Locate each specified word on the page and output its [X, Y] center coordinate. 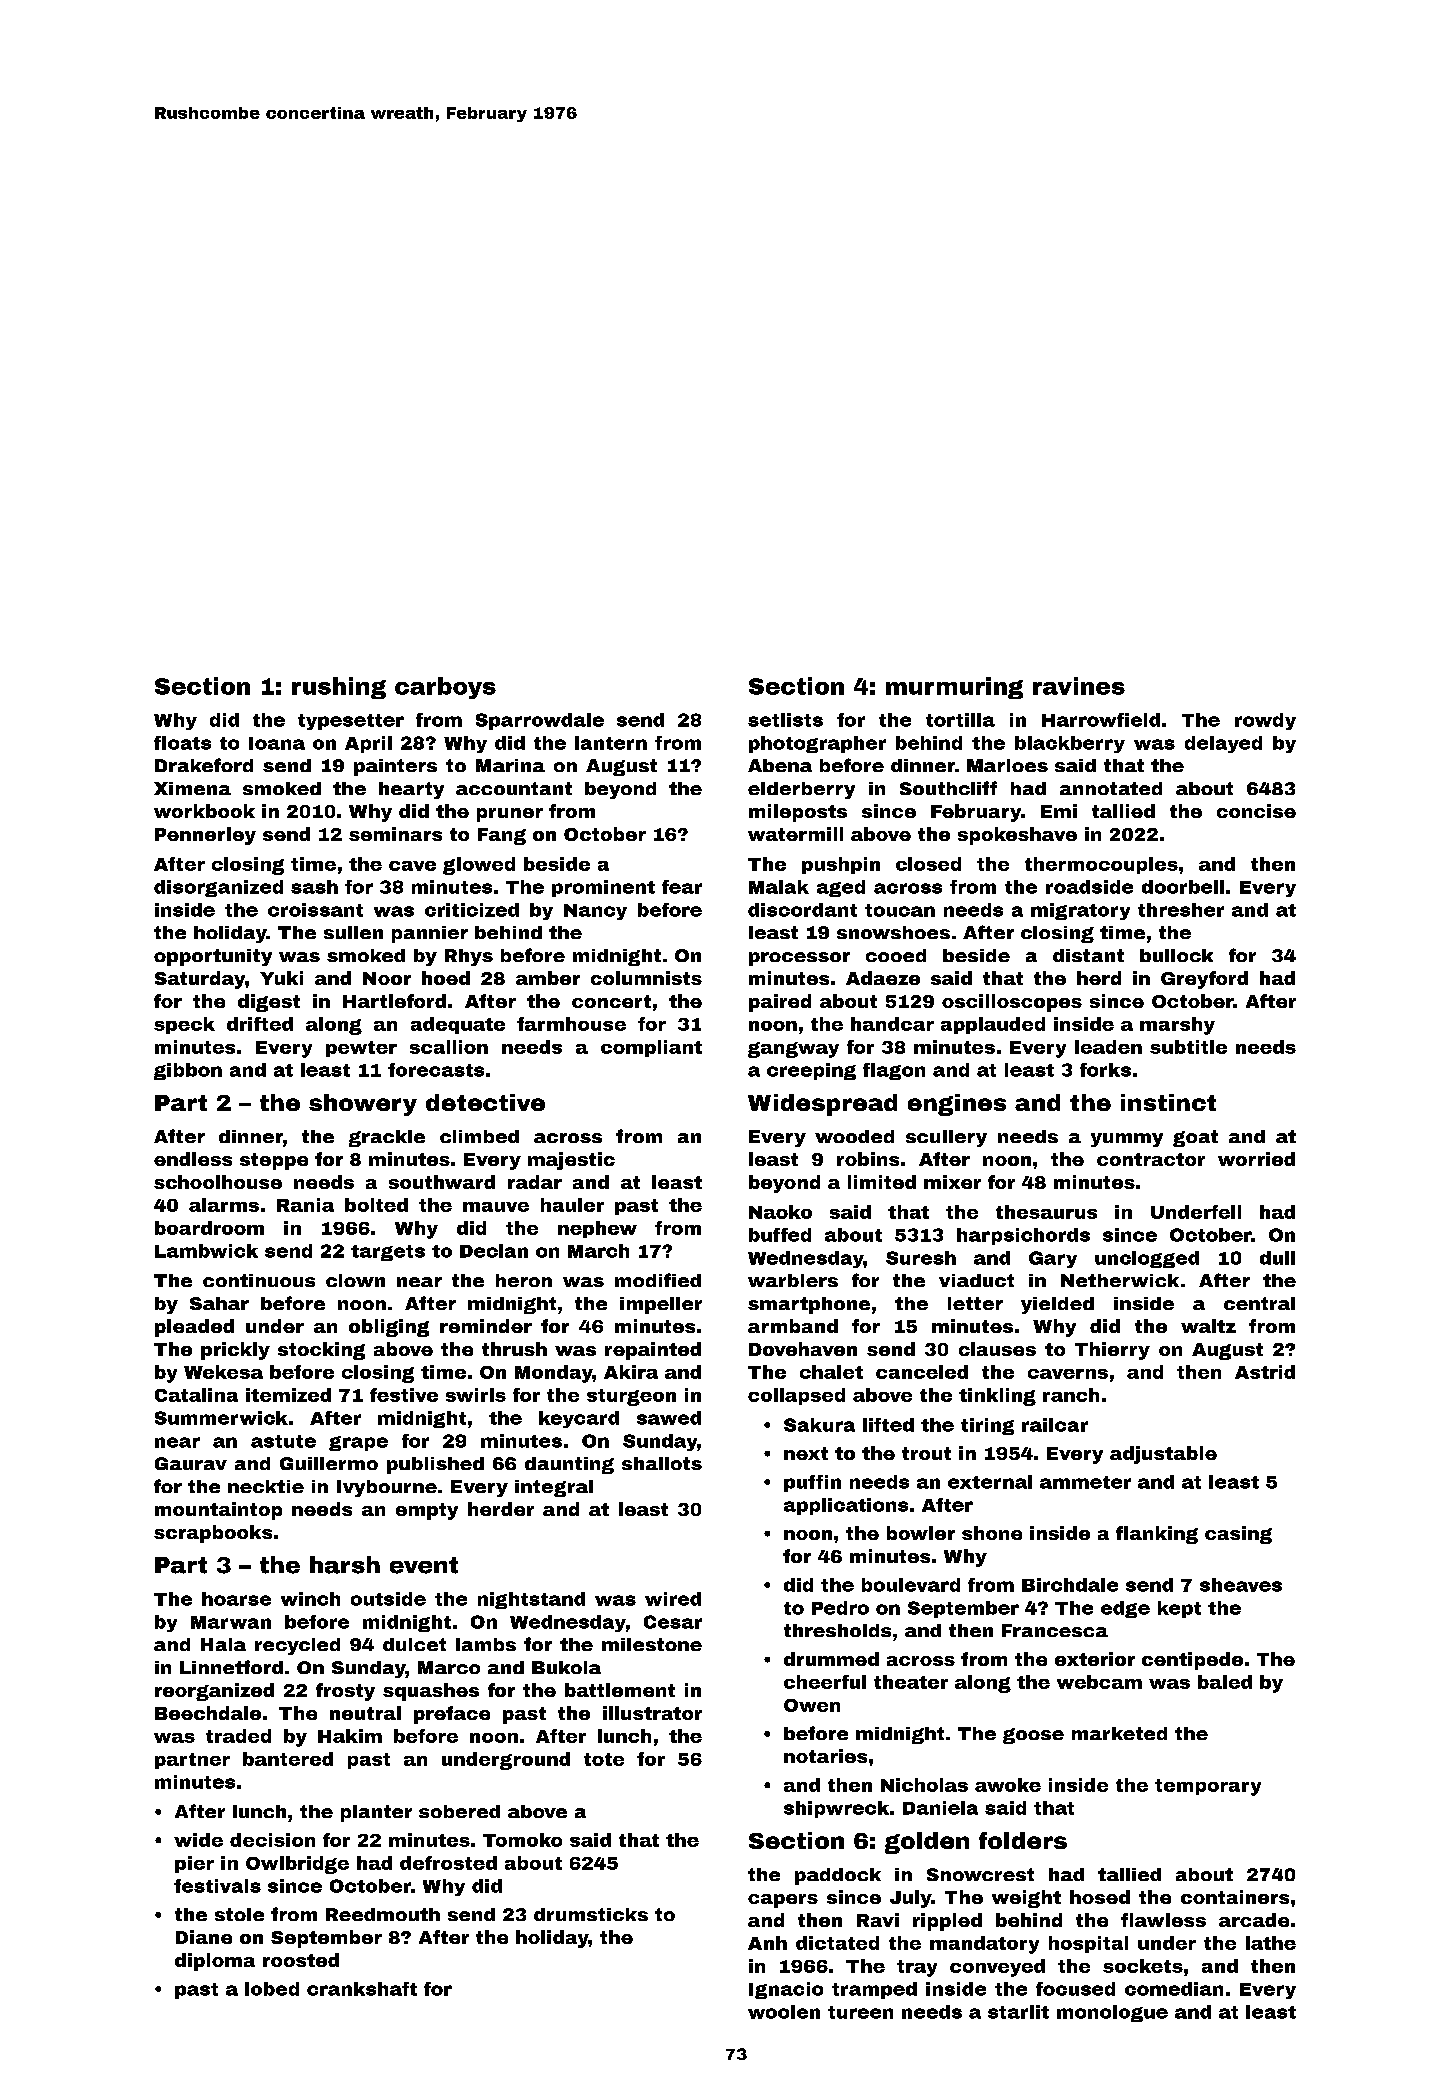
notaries [825, 1756]
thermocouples [1101, 865]
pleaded [194, 1328]
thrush [514, 1349]
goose [1033, 1736]
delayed [1223, 744]
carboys [445, 688]
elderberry [801, 790]
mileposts [798, 813]
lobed [272, 1989]
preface [452, 1715]
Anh [767, 1943]
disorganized [218, 888]
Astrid [1265, 1372]
